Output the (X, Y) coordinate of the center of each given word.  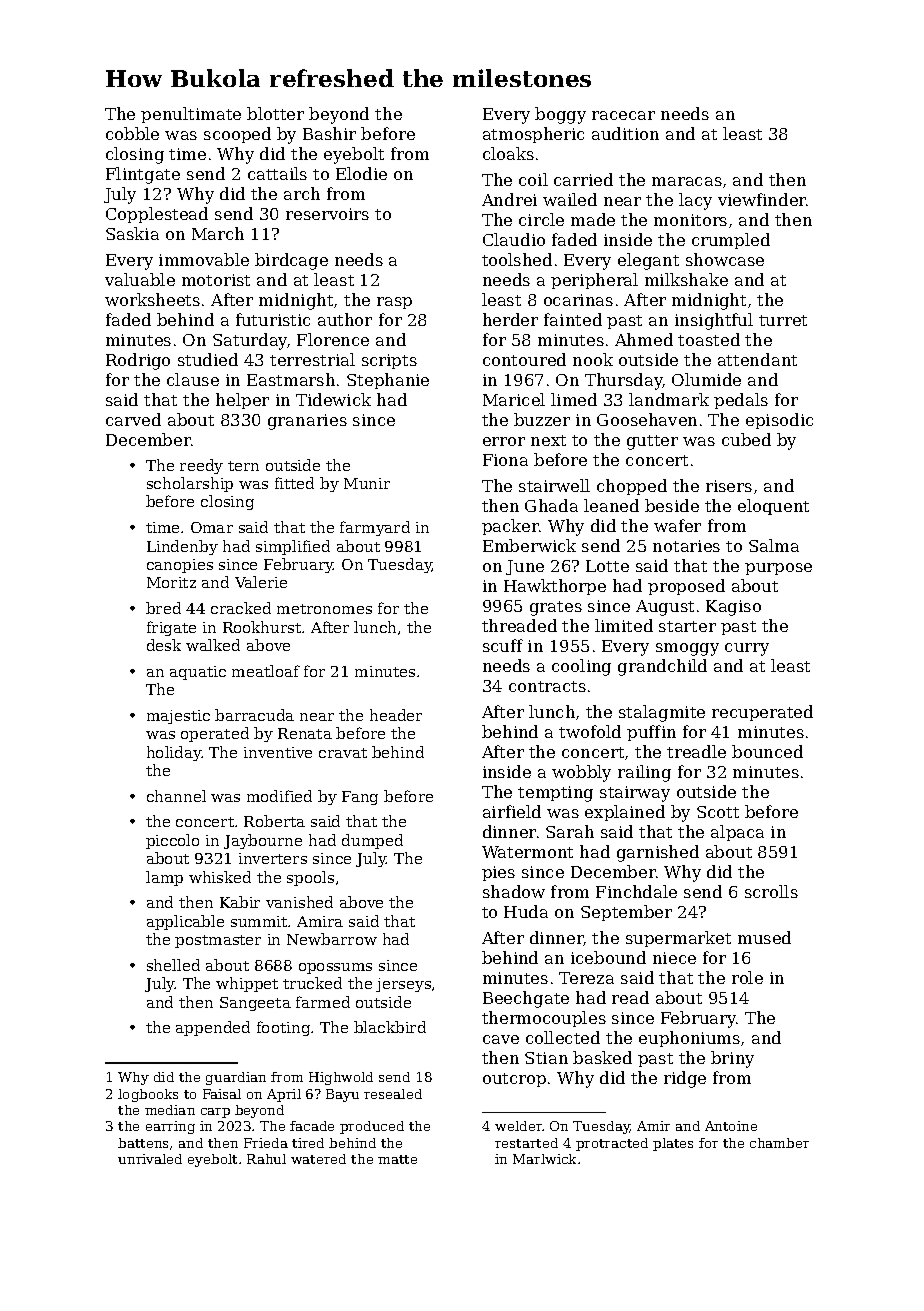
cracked (241, 608)
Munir (367, 483)
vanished (299, 902)
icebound (608, 957)
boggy (560, 115)
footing (283, 1028)
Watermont (527, 852)
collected (563, 1037)
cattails (277, 173)
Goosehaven (647, 419)
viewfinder (762, 199)
